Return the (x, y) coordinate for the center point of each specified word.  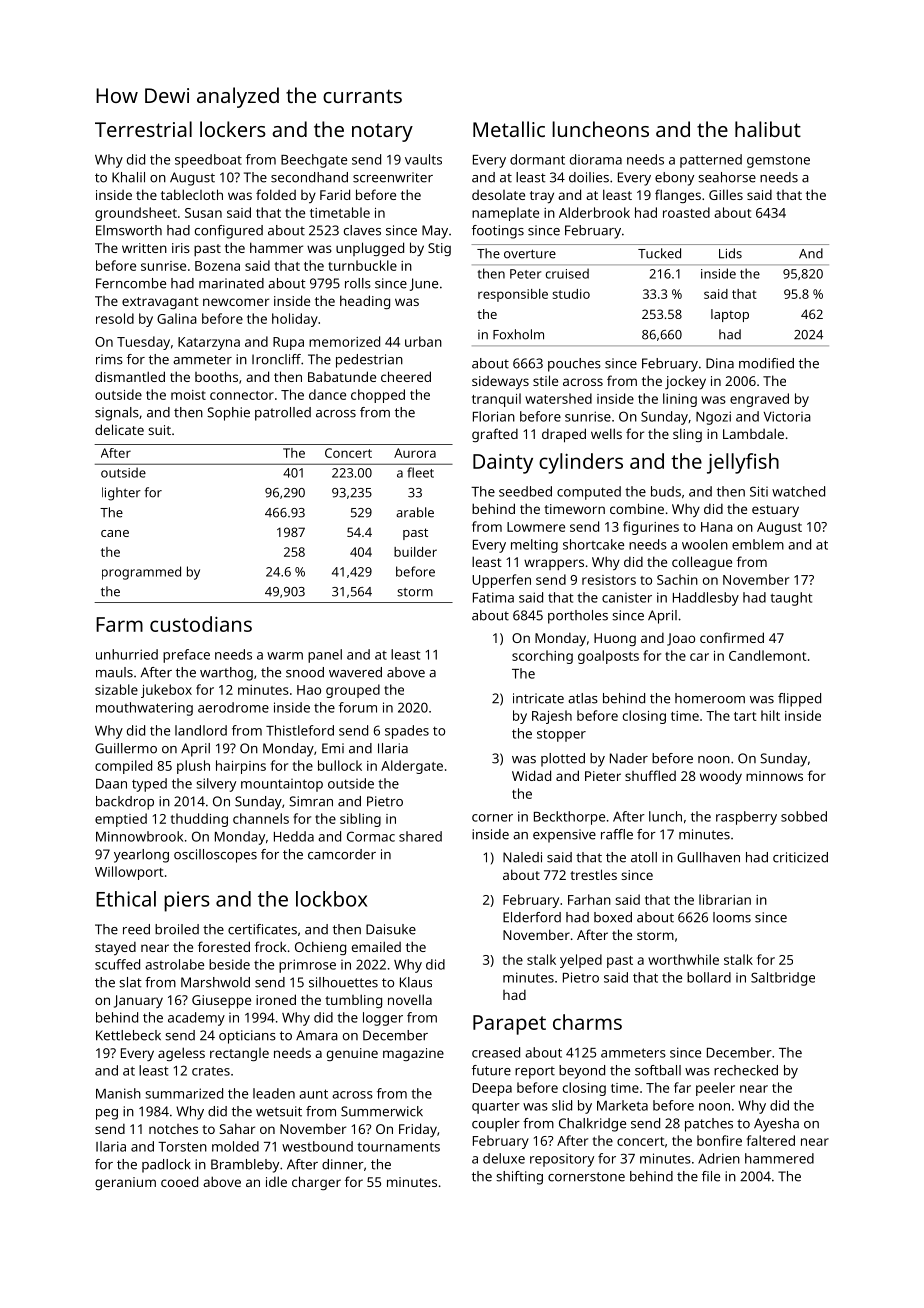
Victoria (787, 416)
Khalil (128, 177)
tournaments (398, 1147)
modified (766, 363)
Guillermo (126, 748)
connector (242, 395)
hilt (770, 715)
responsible (513, 295)
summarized (184, 1093)
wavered (355, 672)
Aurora (415, 453)
